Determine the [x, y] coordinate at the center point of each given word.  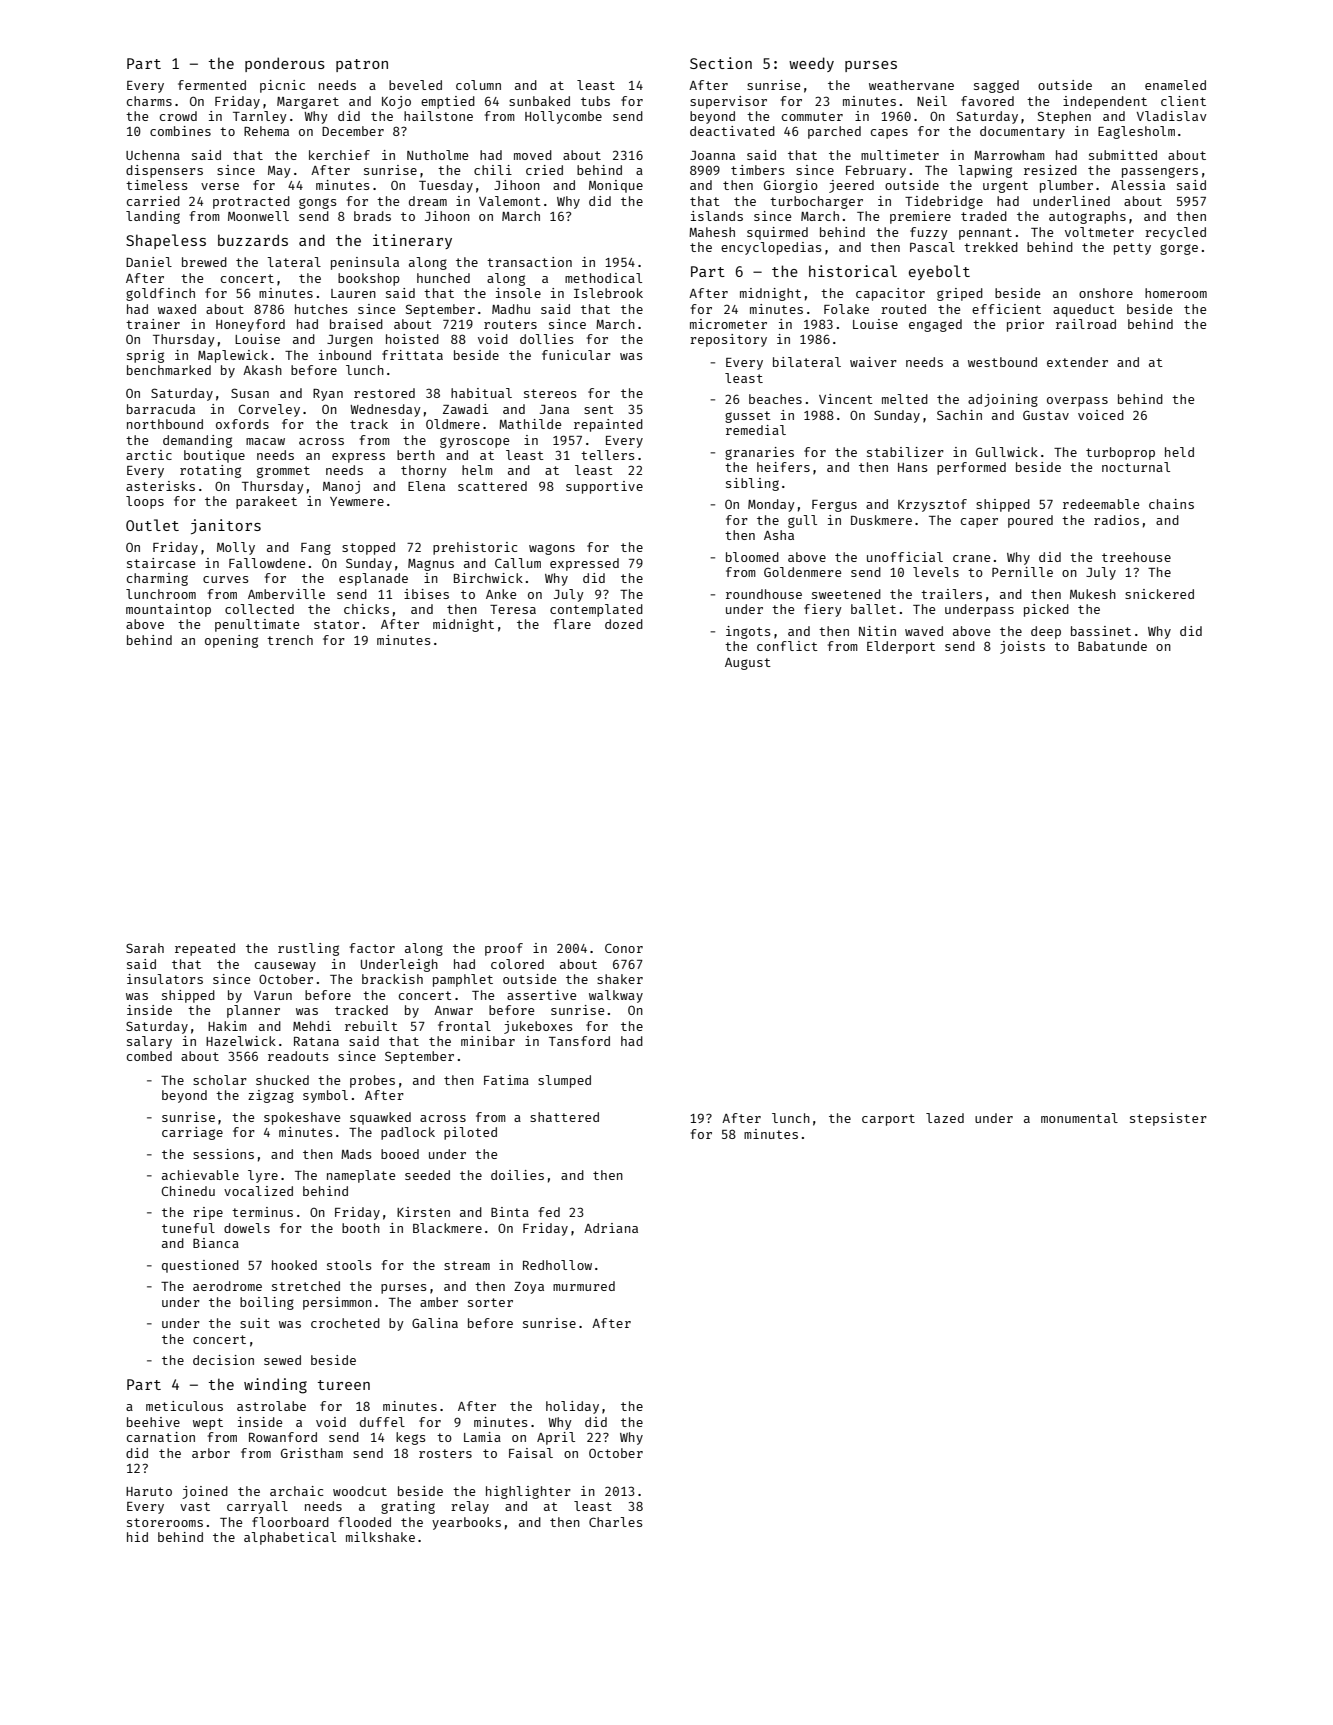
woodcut [360, 1491]
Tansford [579, 1041]
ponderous [285, 64]
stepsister [1168, 1119]
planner [253, 1011]
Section [721, 63]
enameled [1175, 85]
